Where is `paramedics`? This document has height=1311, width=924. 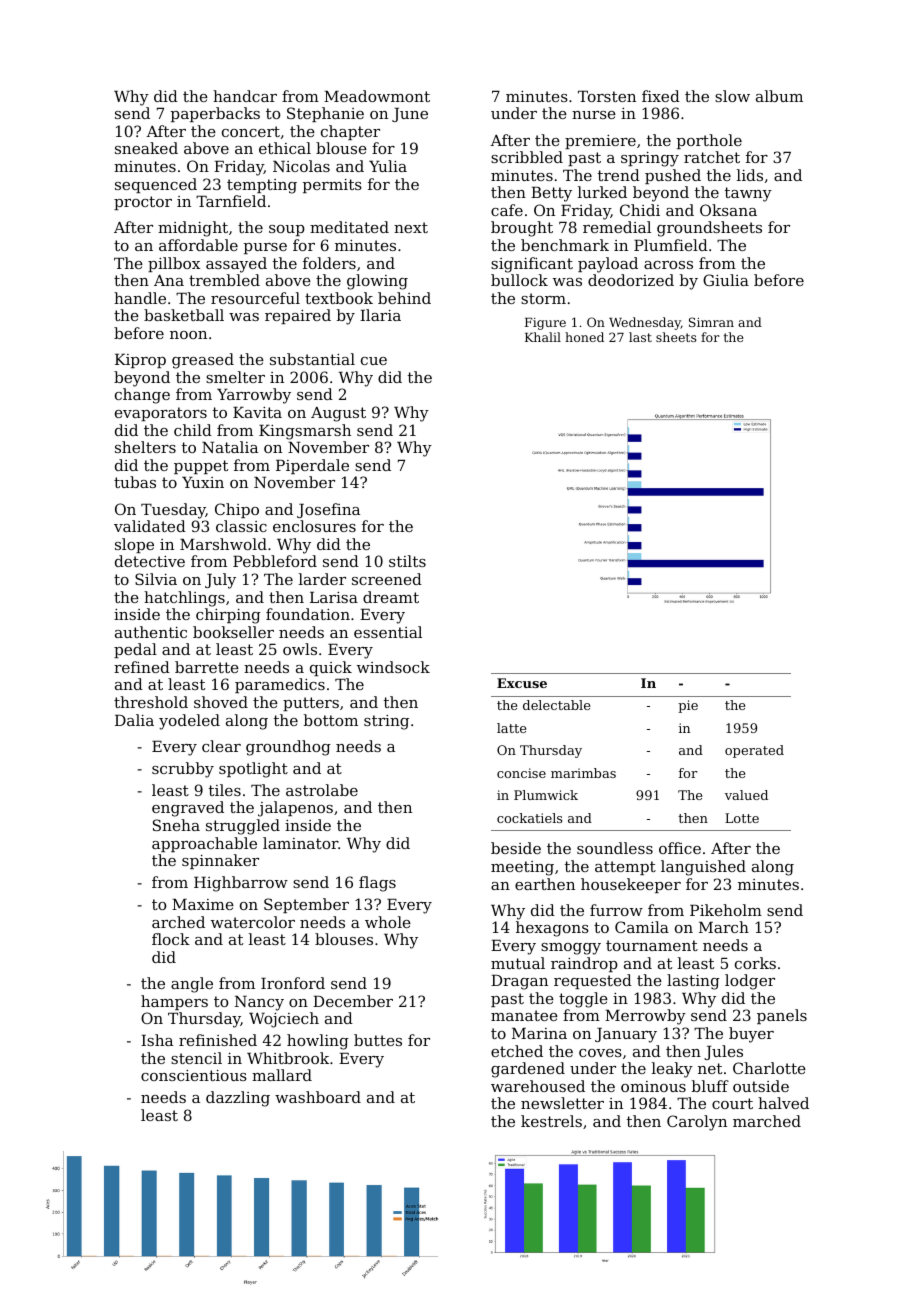
paramedics is located at coordinates (280, 685).
